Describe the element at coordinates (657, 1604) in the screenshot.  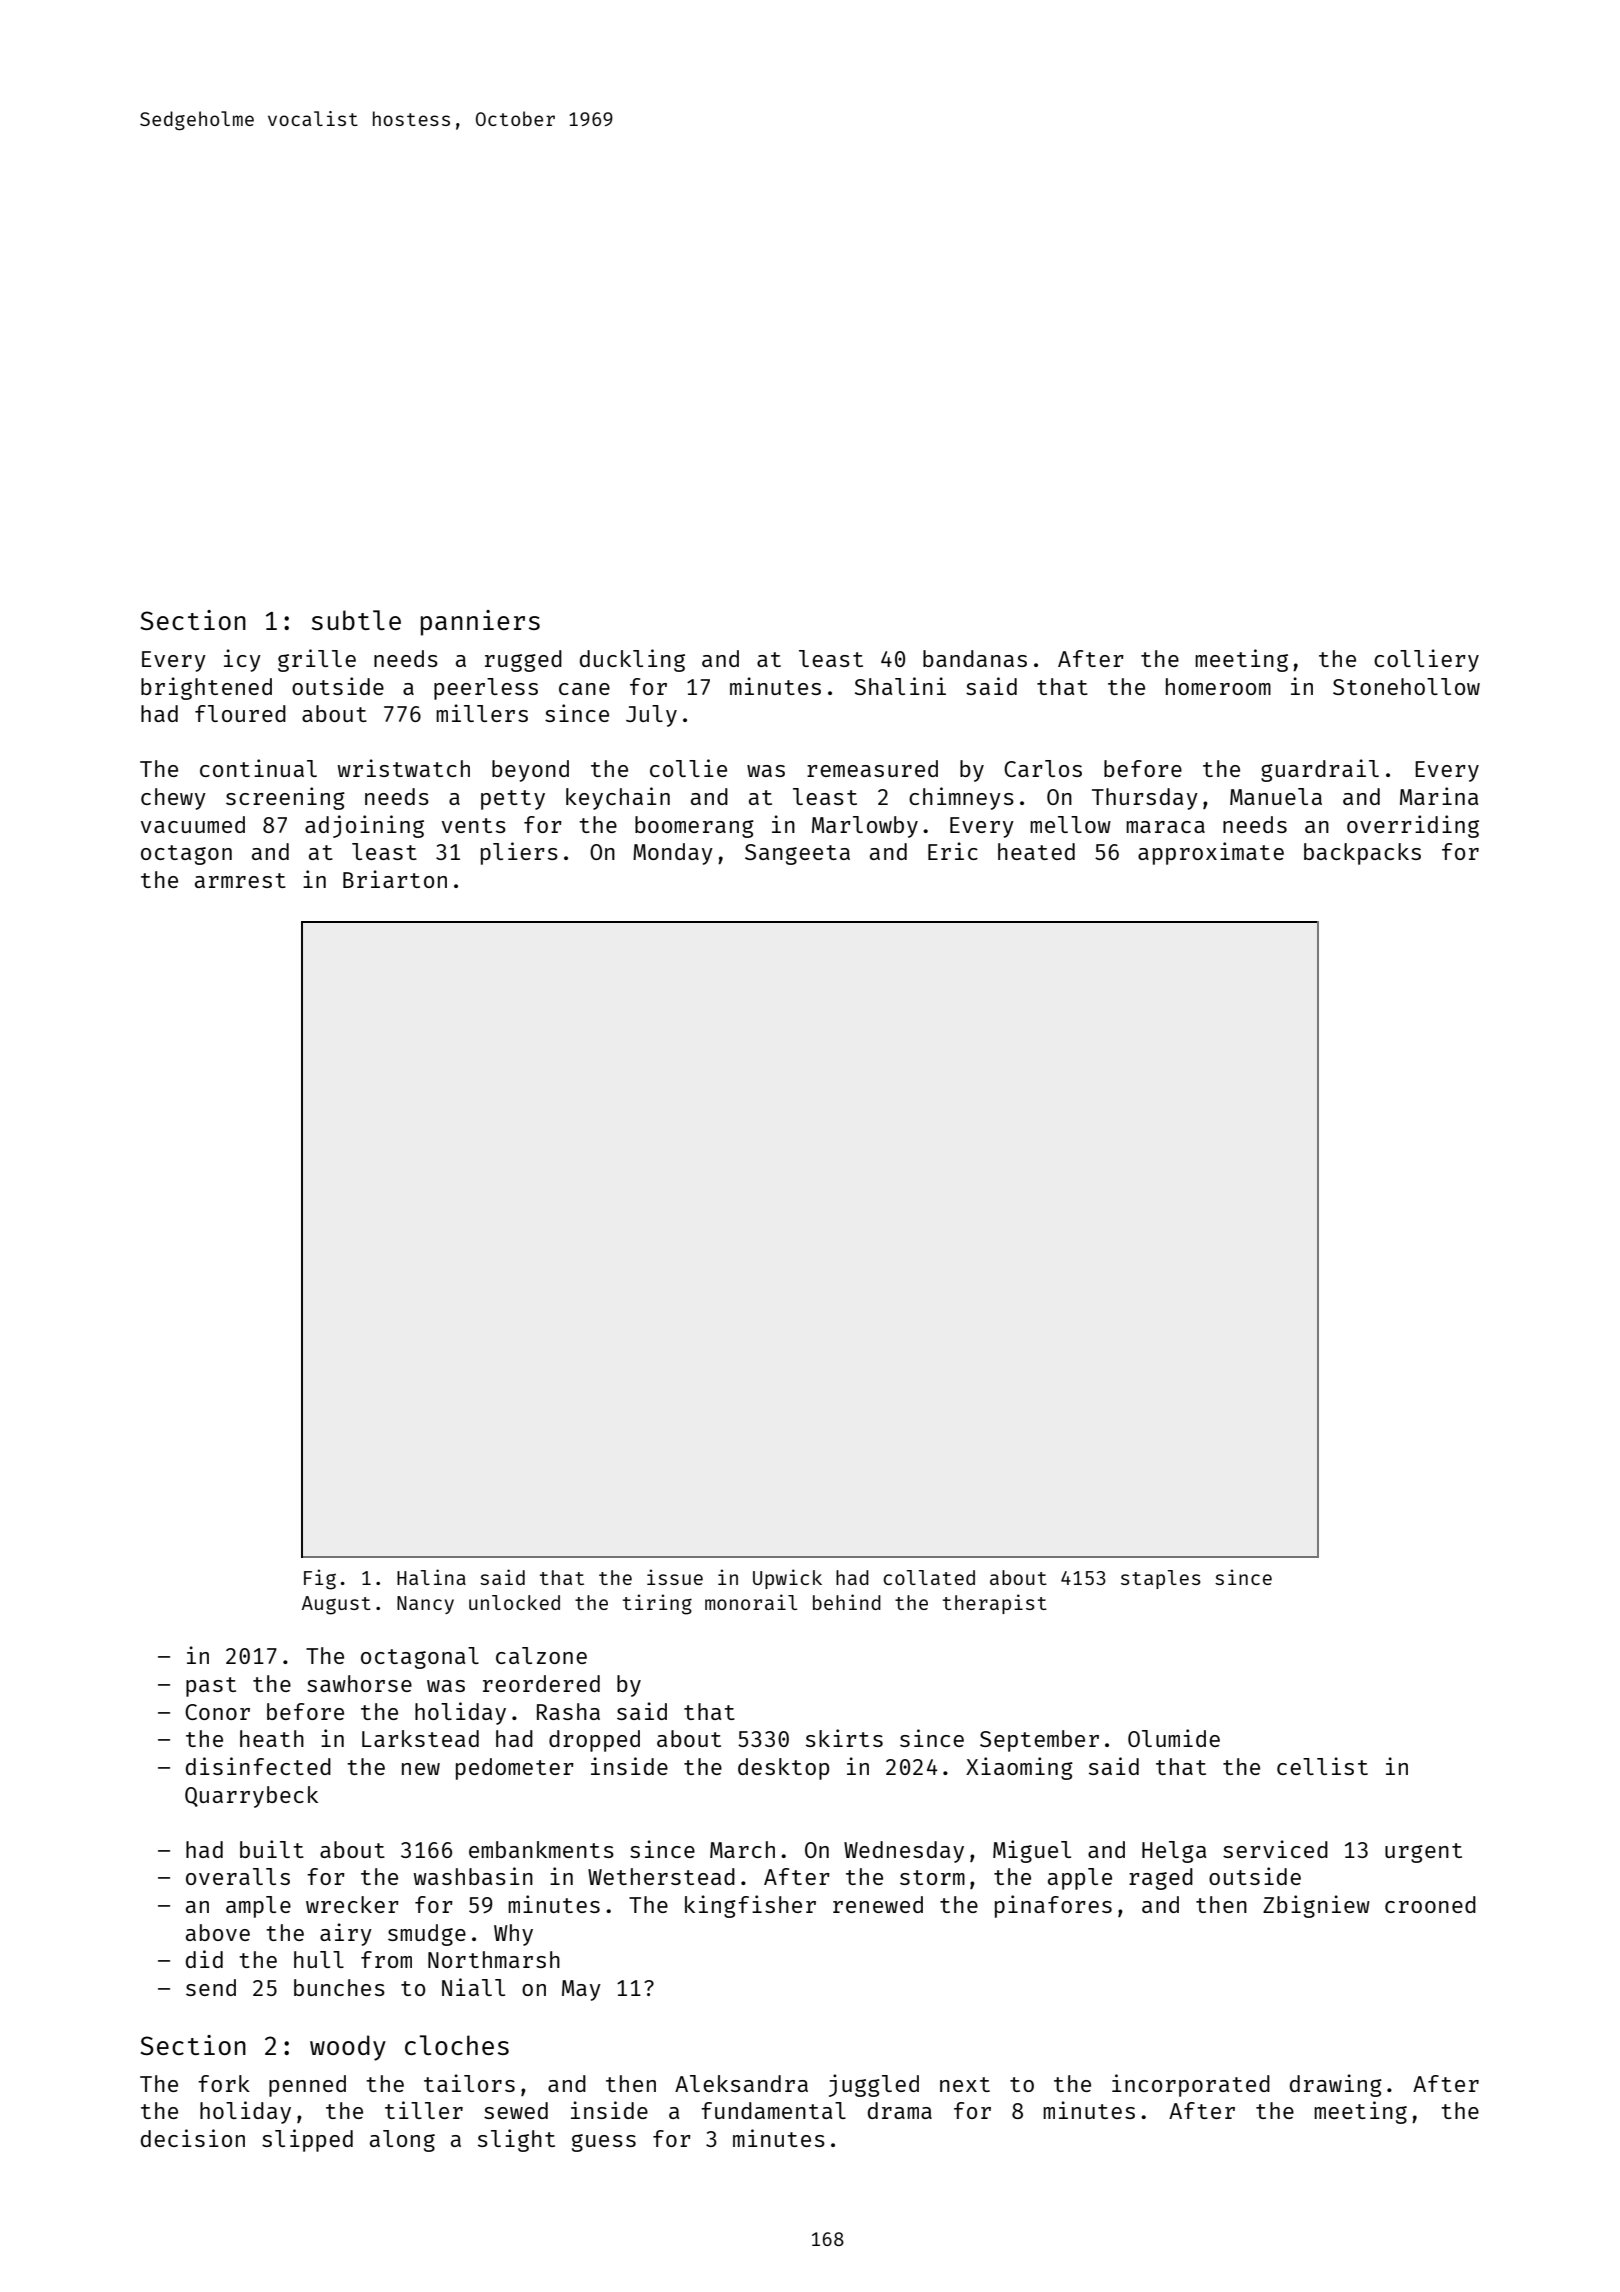
I see `tiring` at that location.
